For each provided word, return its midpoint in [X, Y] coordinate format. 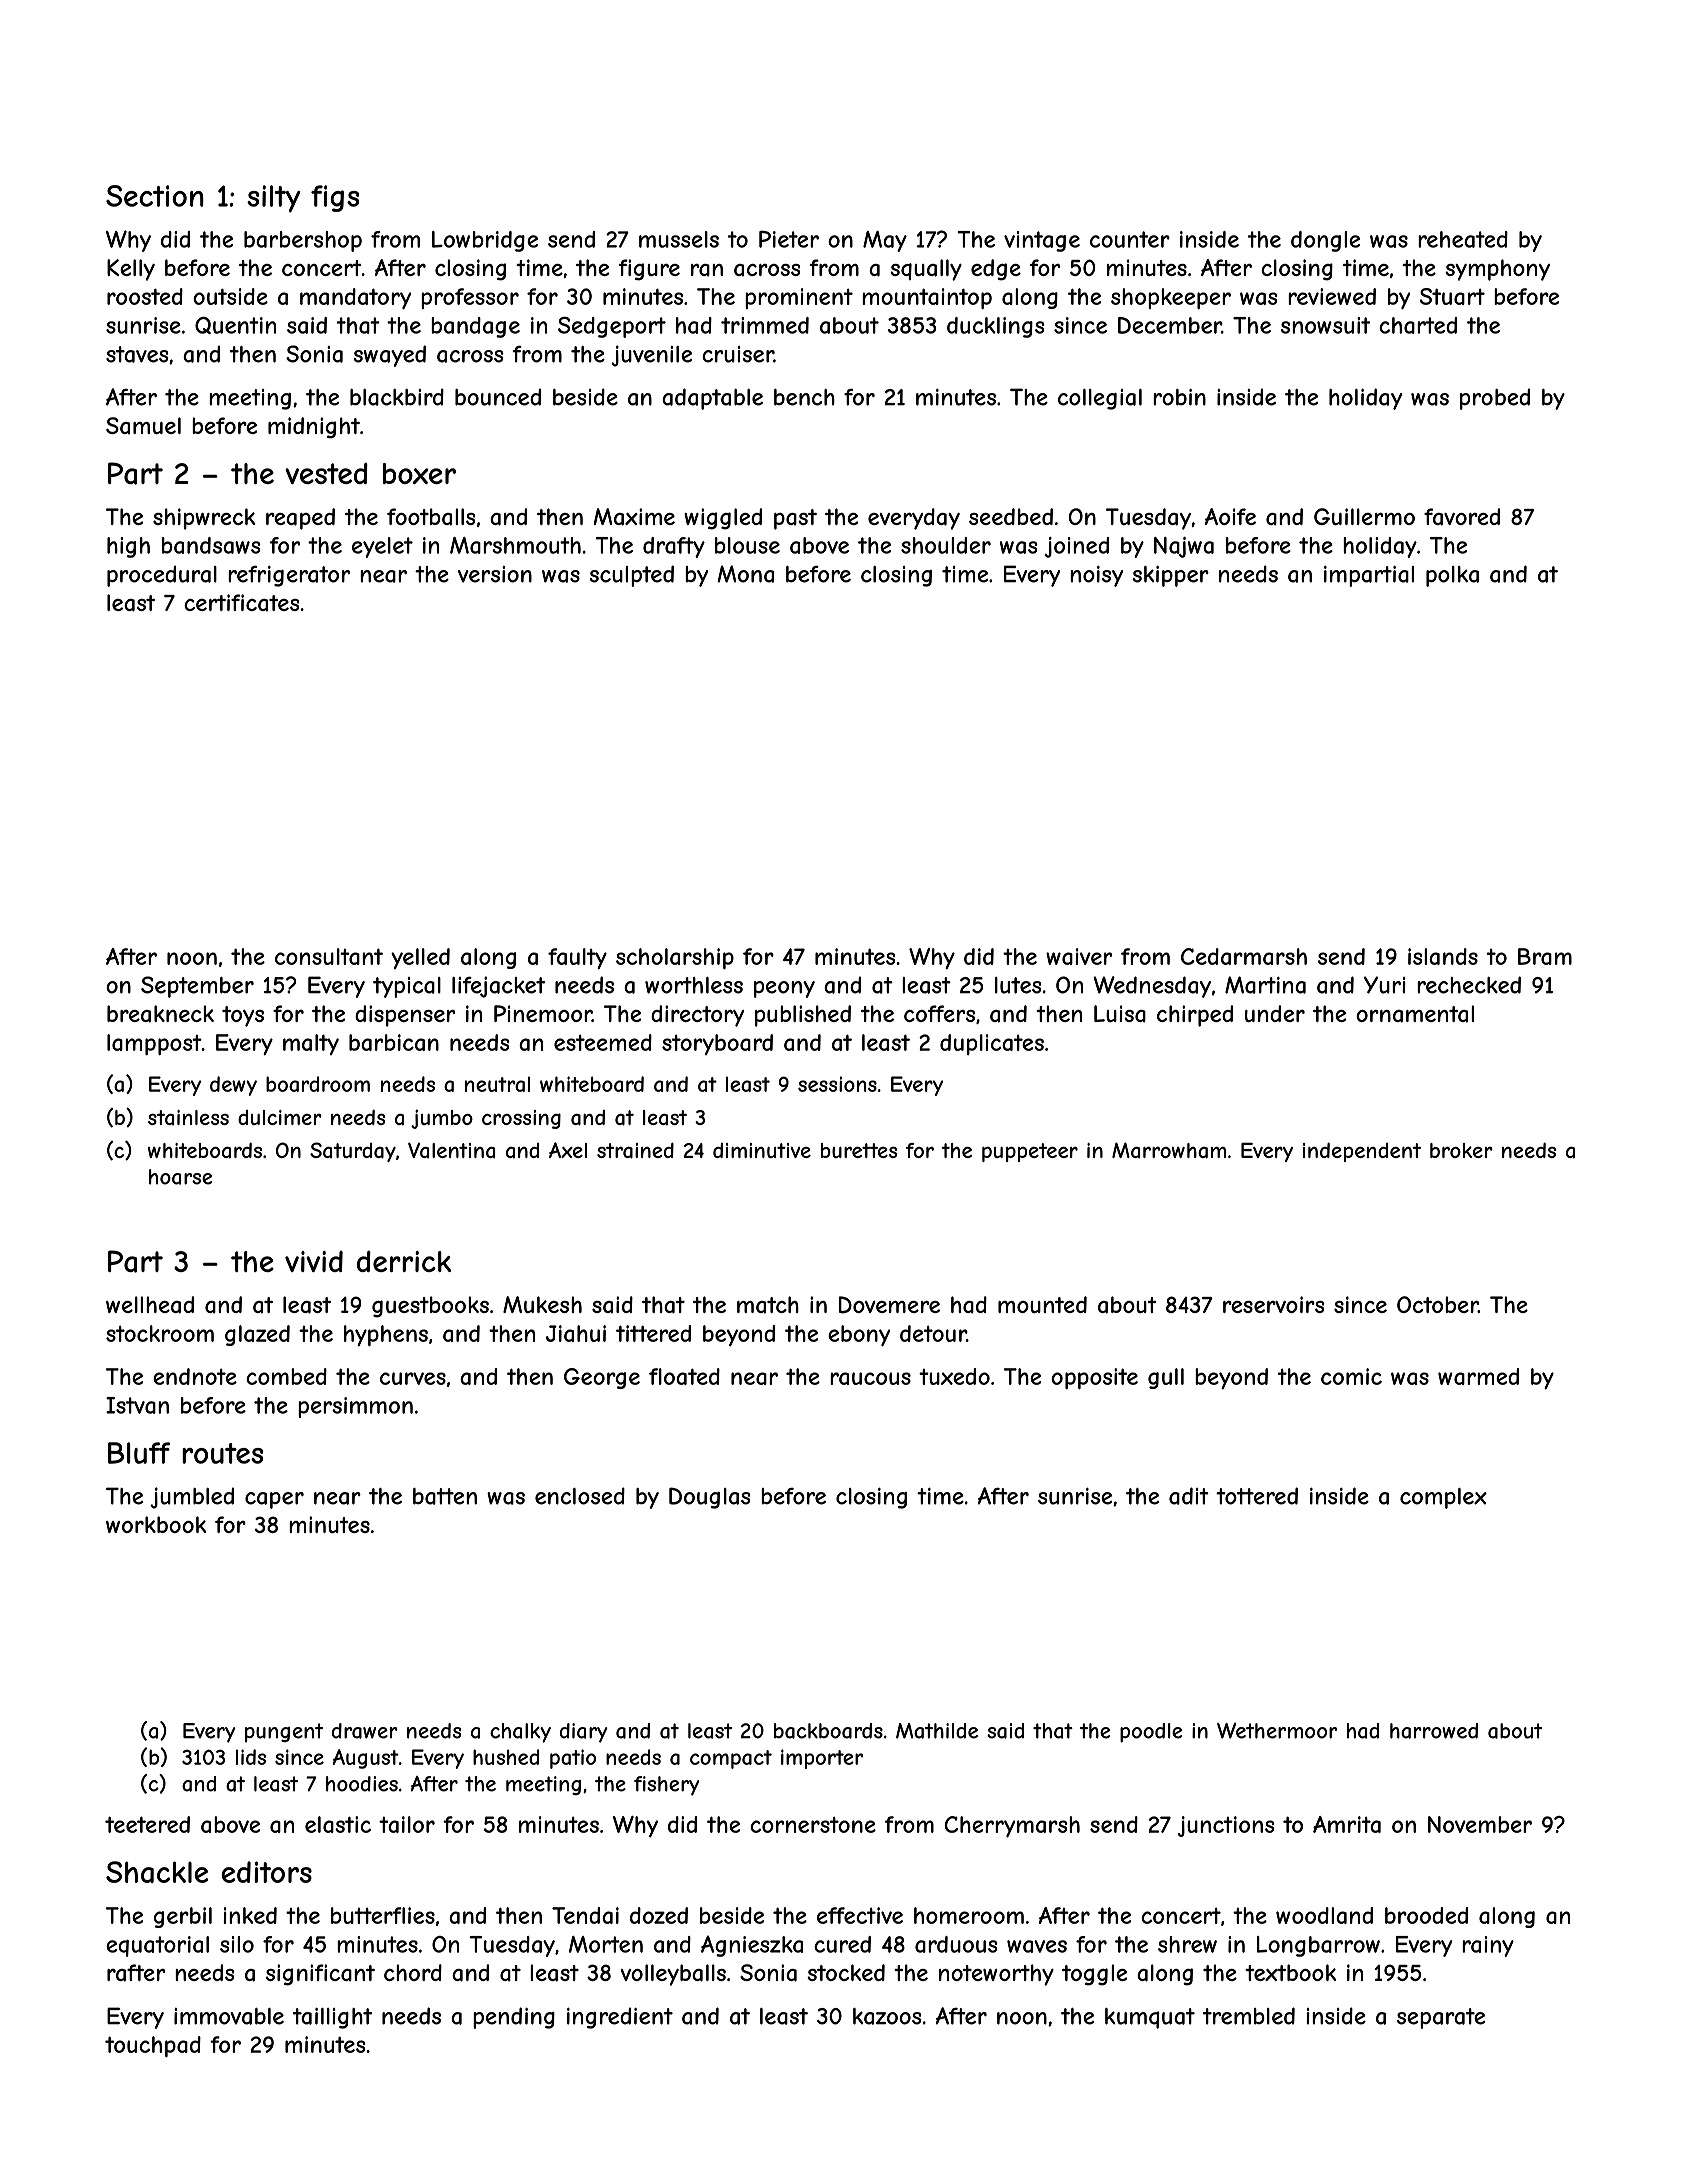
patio [573, 1759]
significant [320, 1975]
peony [784, 989]
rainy [1488, 1946]
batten [445, 1496]
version [495, 574]
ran [707, 270]
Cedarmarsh [1244, 956]
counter [1130, 239]
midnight [314, 428]
